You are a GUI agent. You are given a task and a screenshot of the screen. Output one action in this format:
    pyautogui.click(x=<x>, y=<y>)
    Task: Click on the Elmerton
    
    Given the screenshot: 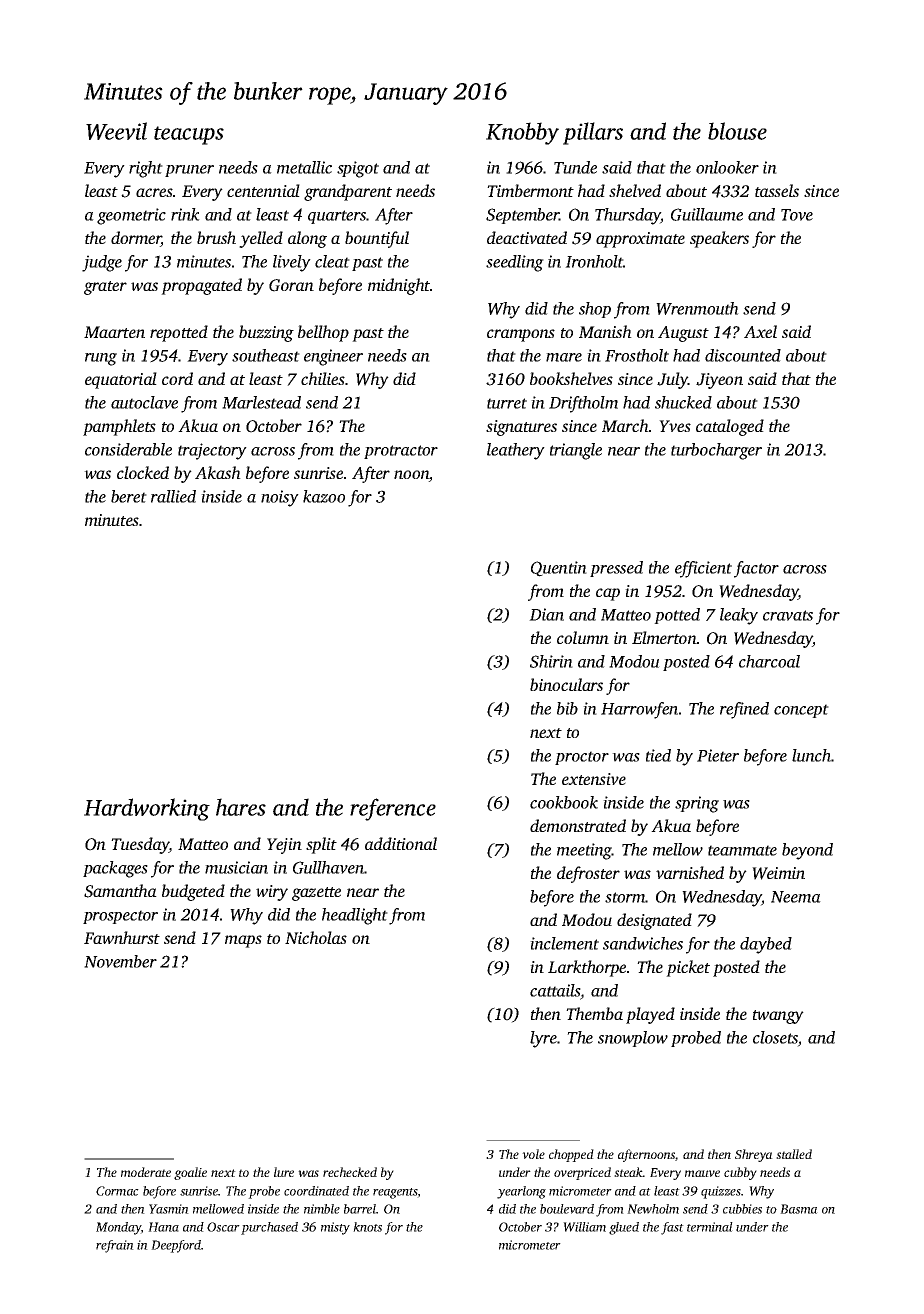 What is the action you would take?
    pyautogui.click(x=664, y=637)
